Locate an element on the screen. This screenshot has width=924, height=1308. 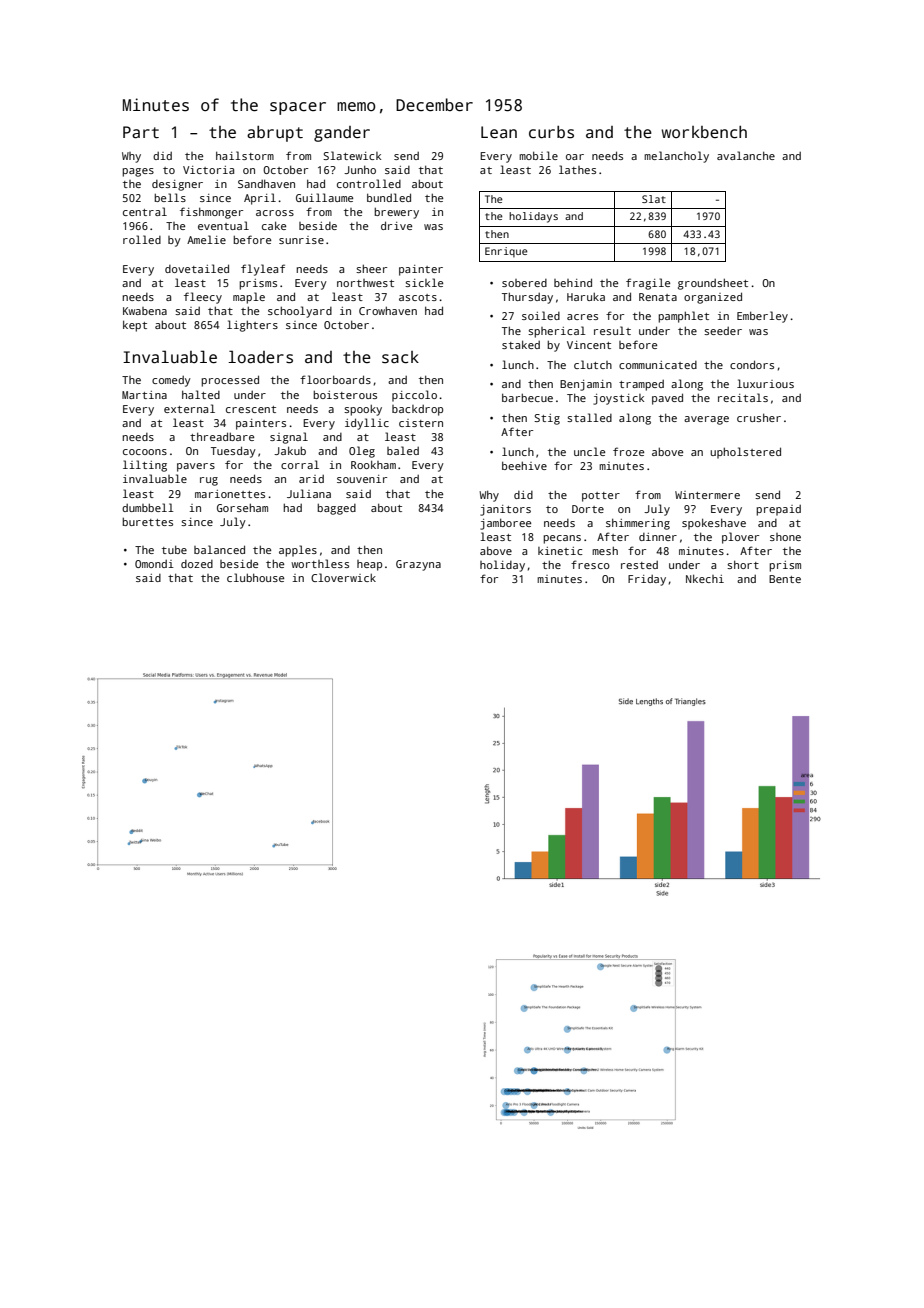
dozed is located at coordinates (197, 564).
